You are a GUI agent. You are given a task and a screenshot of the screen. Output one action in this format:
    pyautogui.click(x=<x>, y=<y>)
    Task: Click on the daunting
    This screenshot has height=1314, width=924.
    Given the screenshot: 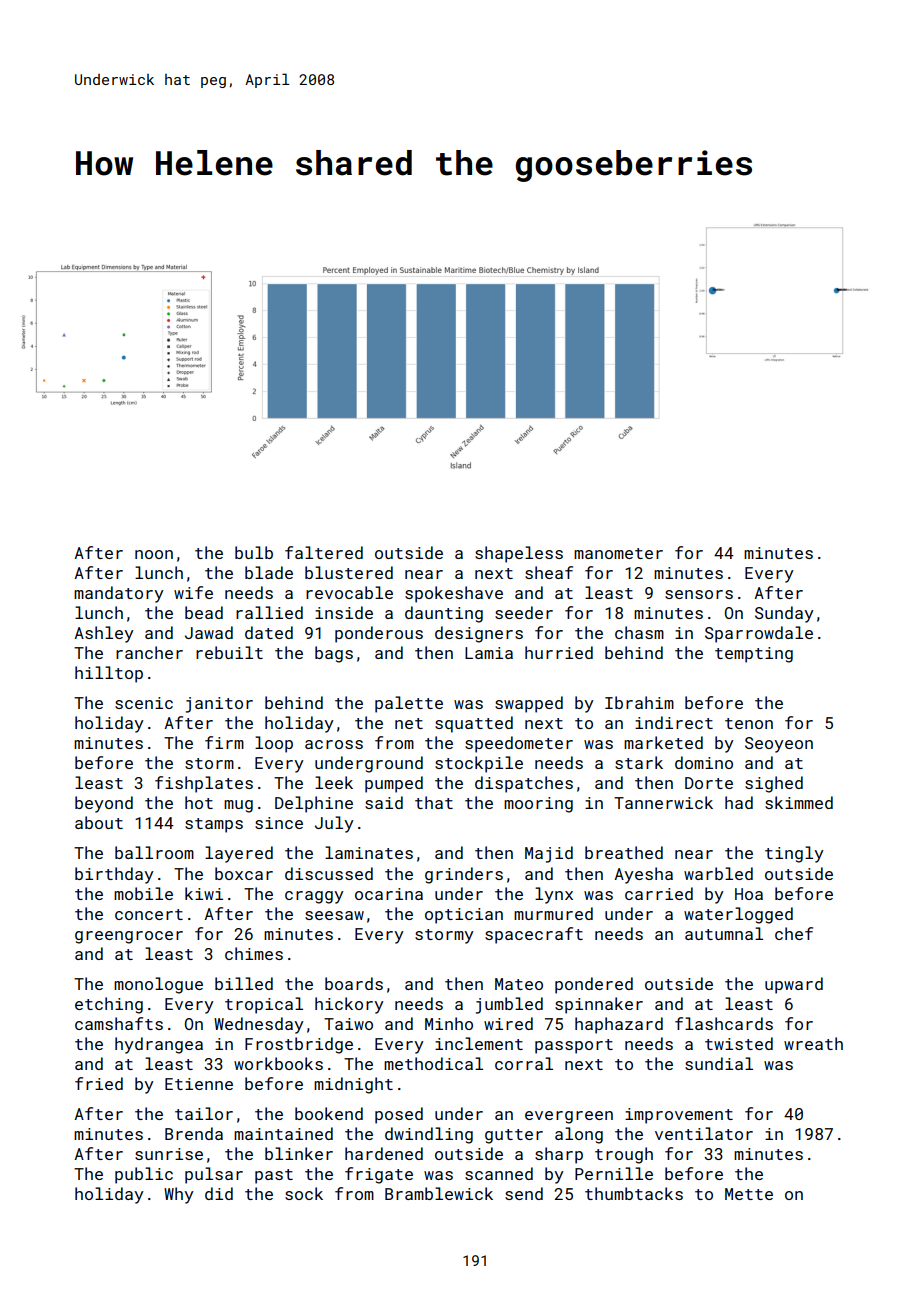 What is the action you would take?
    pyautogui.click(x=444, y=614)
